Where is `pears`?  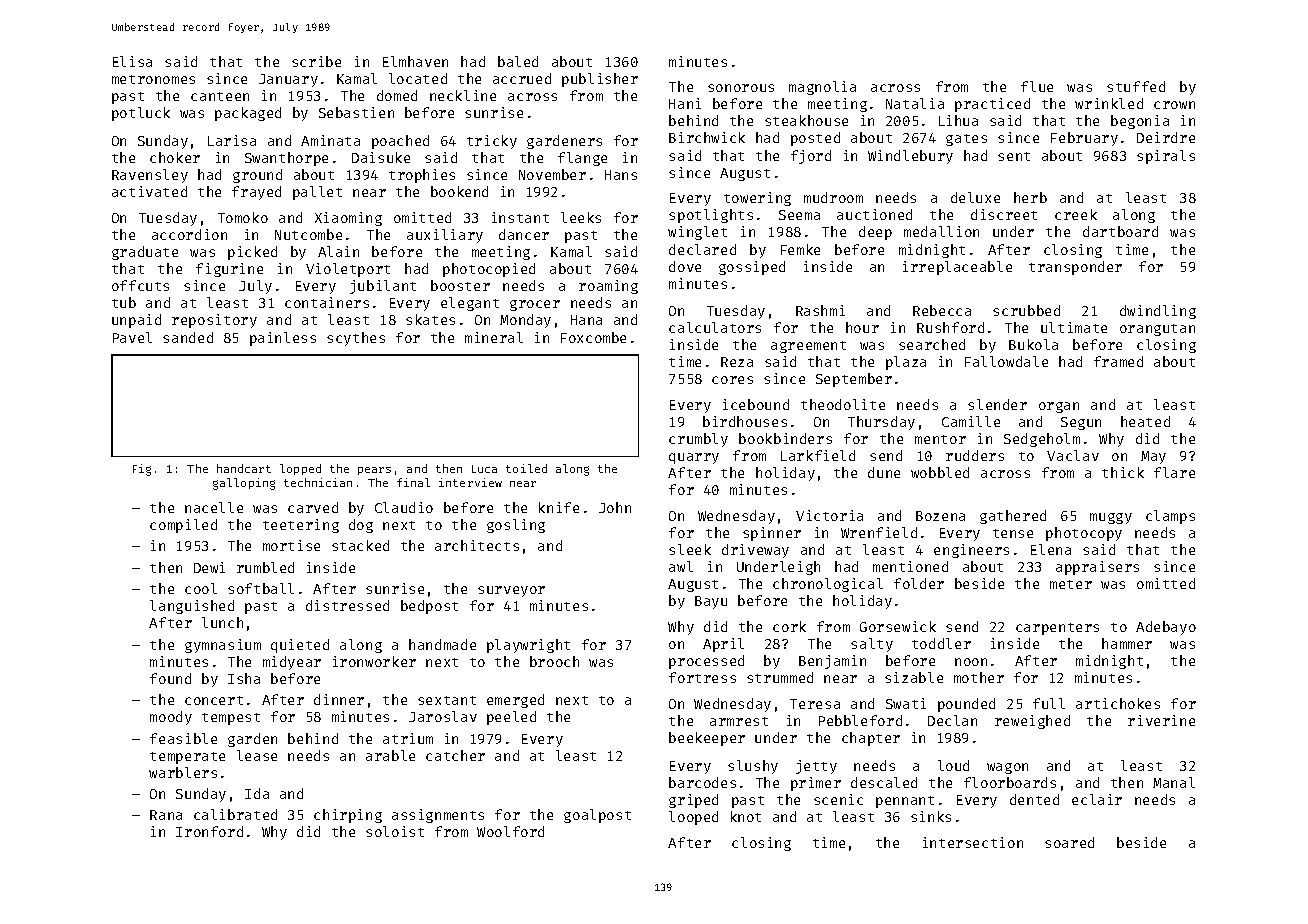 pears is located at coordinates (374, 471).
